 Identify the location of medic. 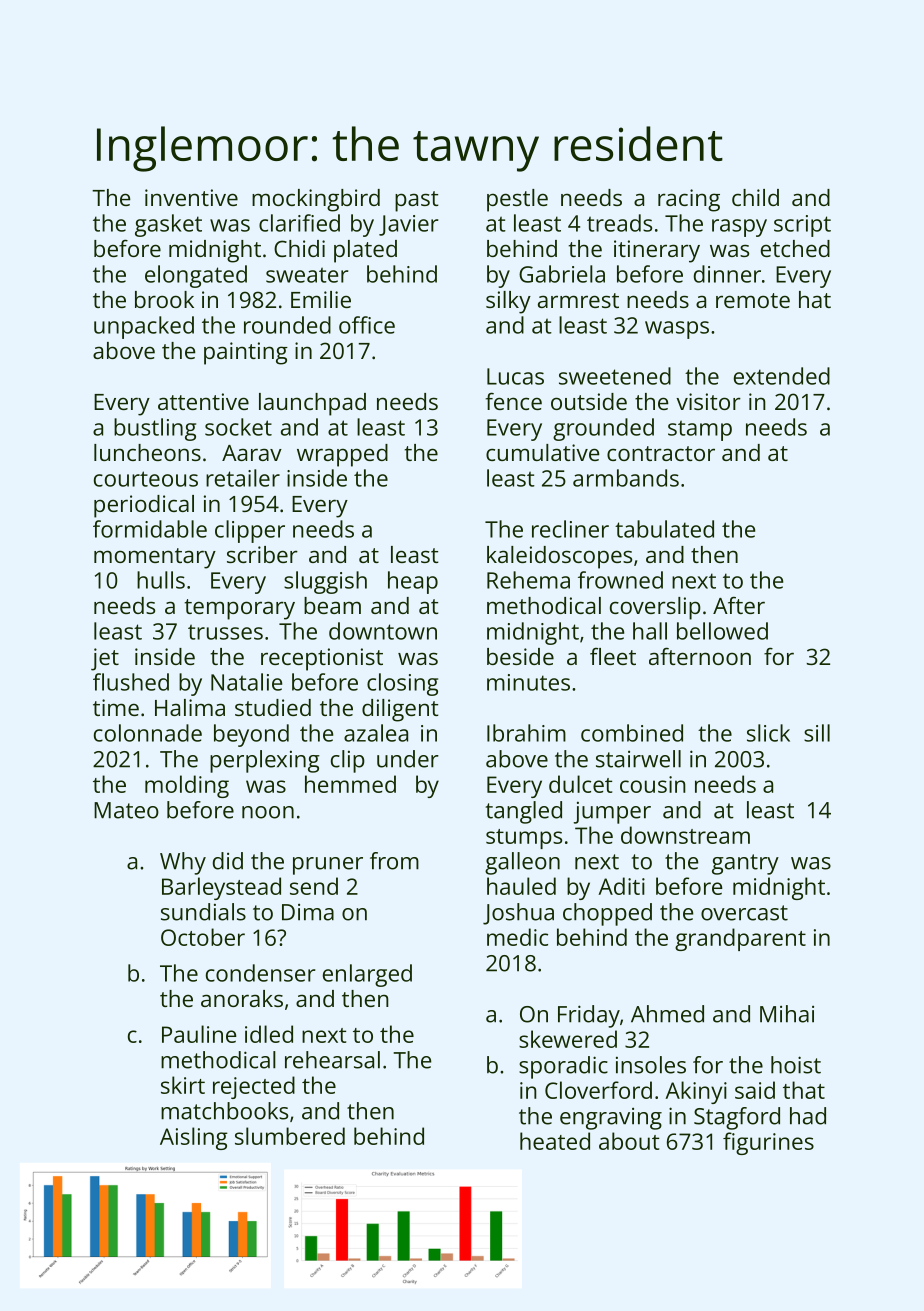
(517, 937).
